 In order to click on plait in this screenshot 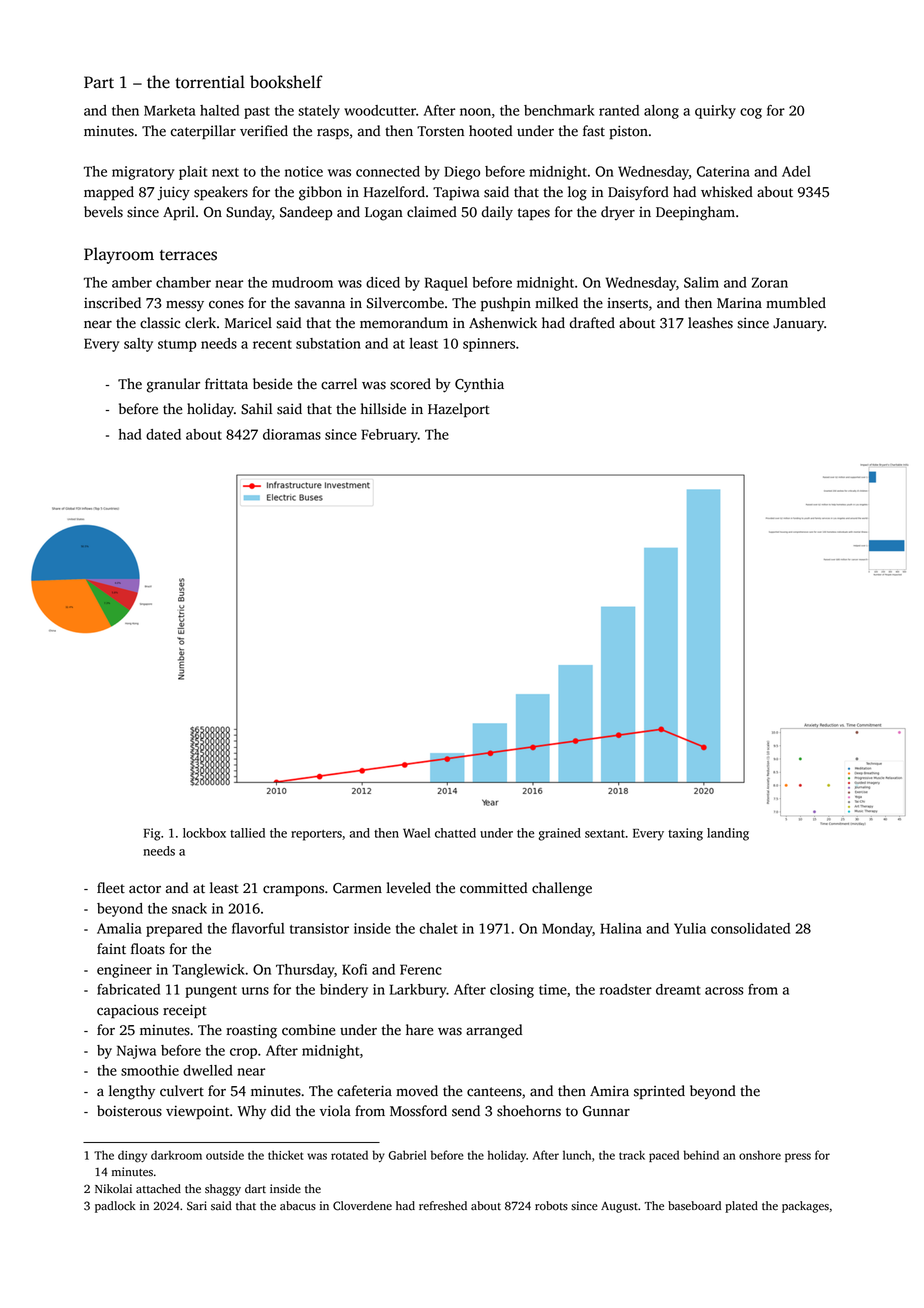, I will do `click(193, 173)`.
